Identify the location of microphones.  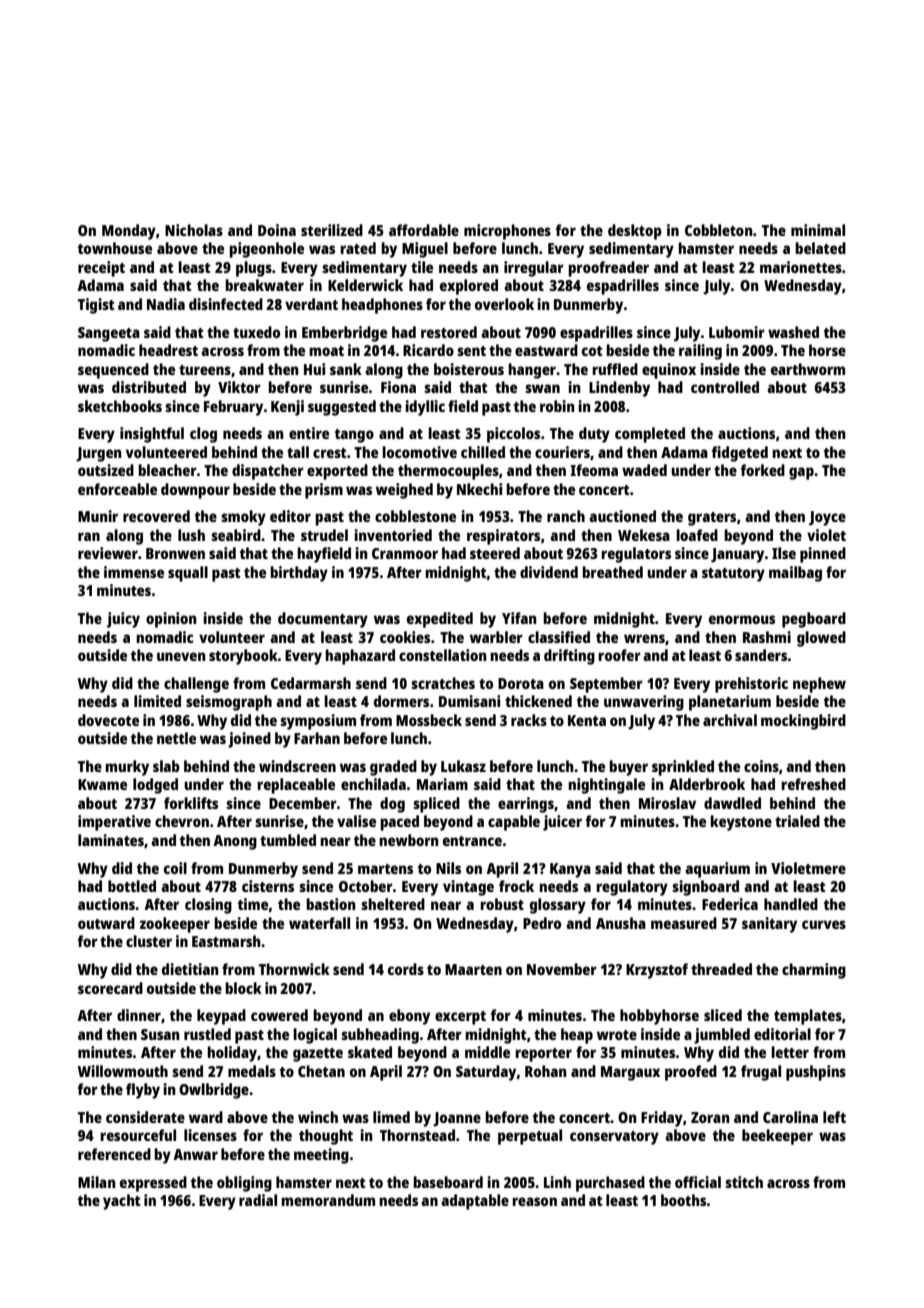
(507, 232).
